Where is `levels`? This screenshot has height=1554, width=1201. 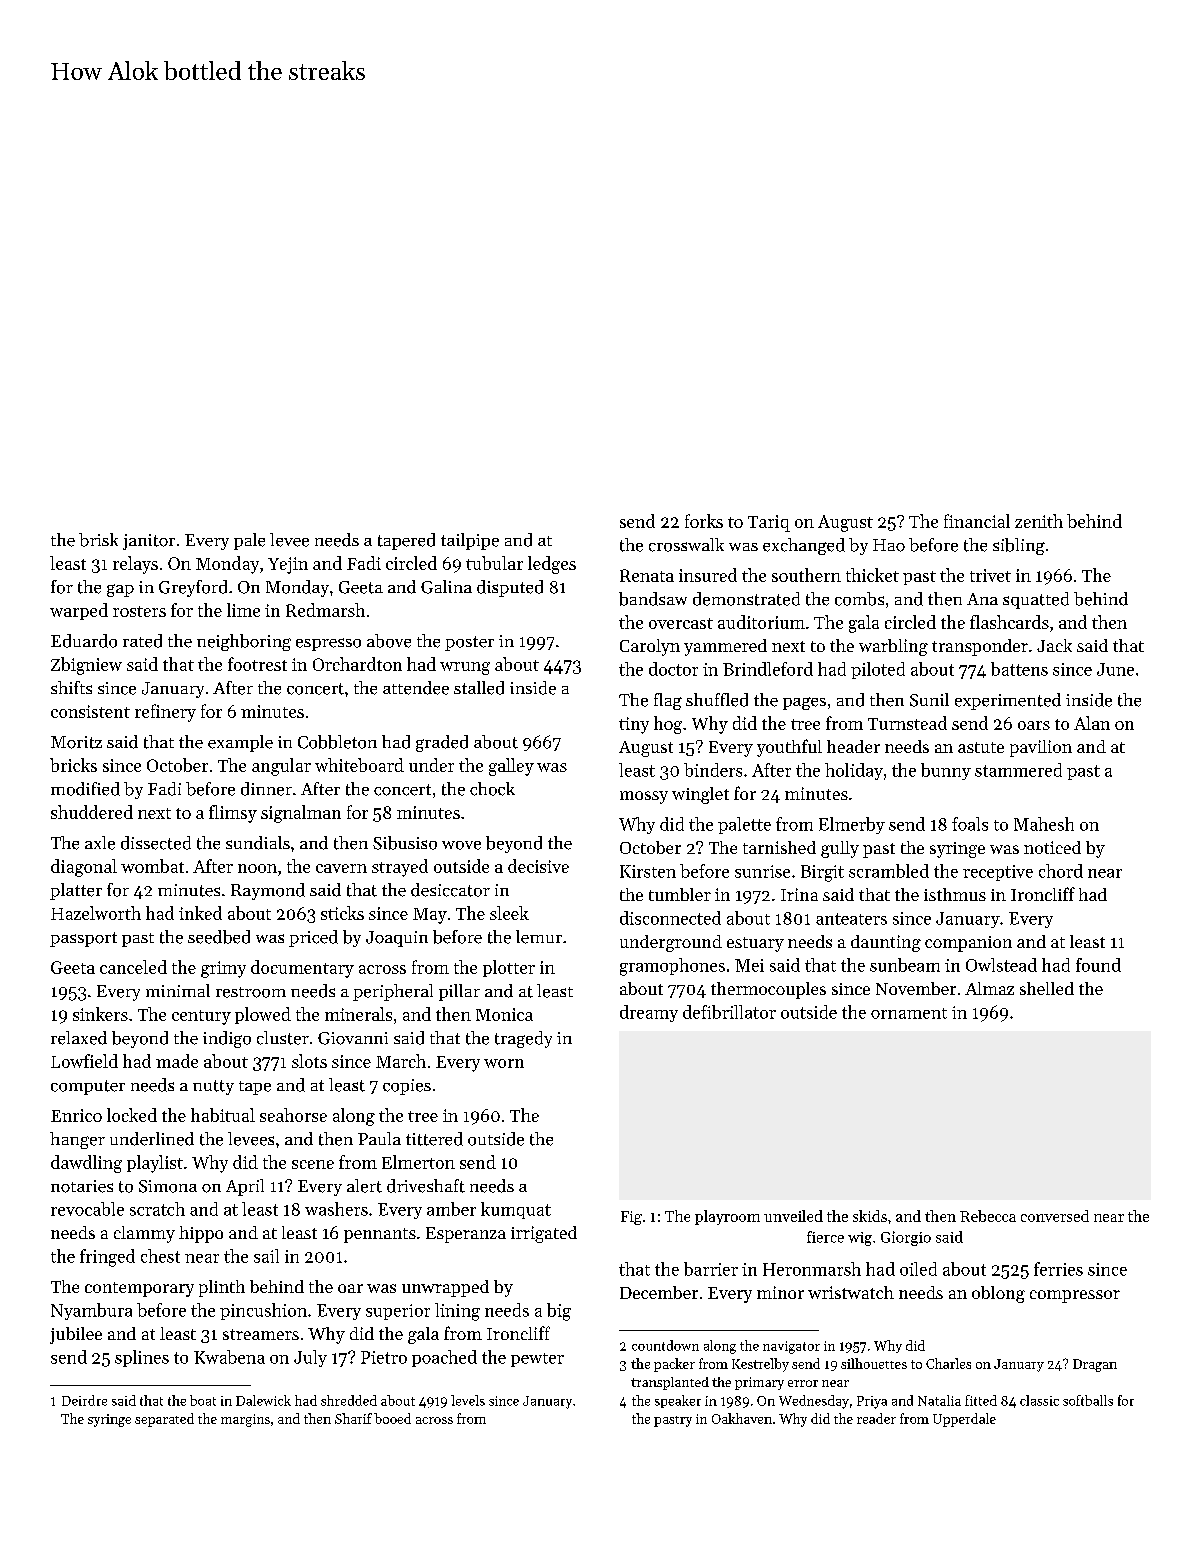 levels is located at coordinates (468, 1400).
